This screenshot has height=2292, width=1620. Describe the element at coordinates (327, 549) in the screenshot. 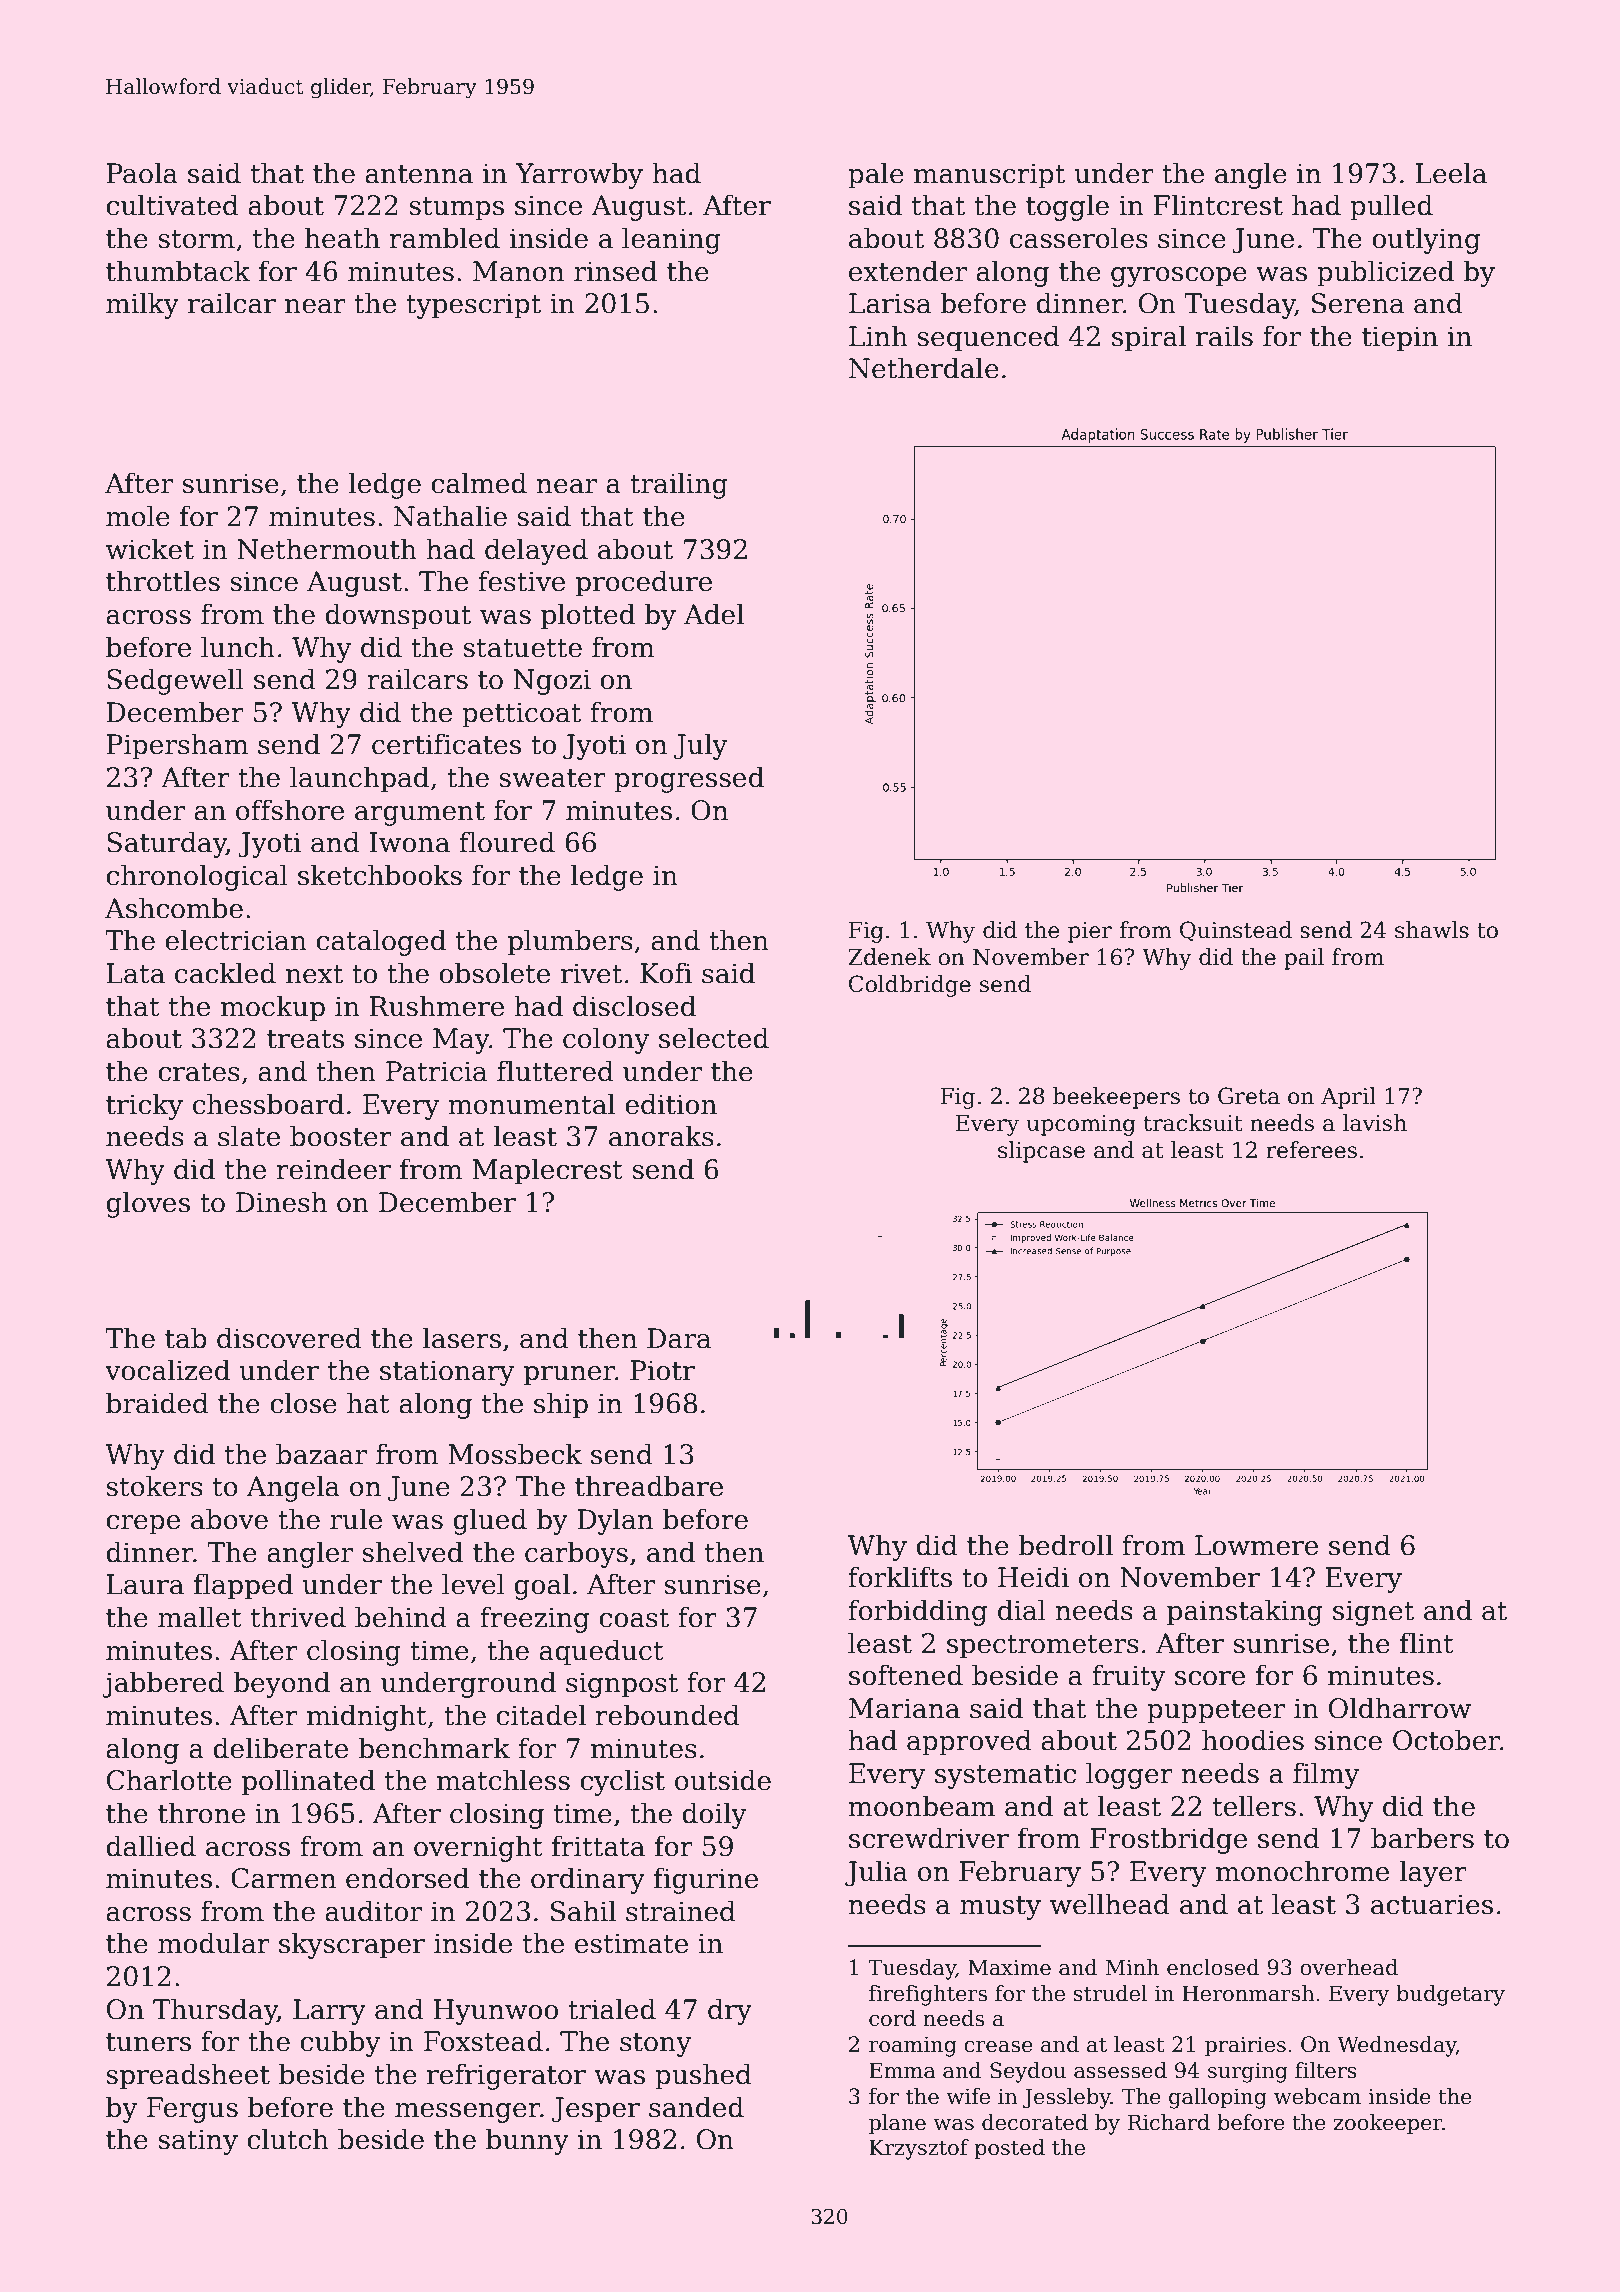

I see `Nethermouth` at that location.
